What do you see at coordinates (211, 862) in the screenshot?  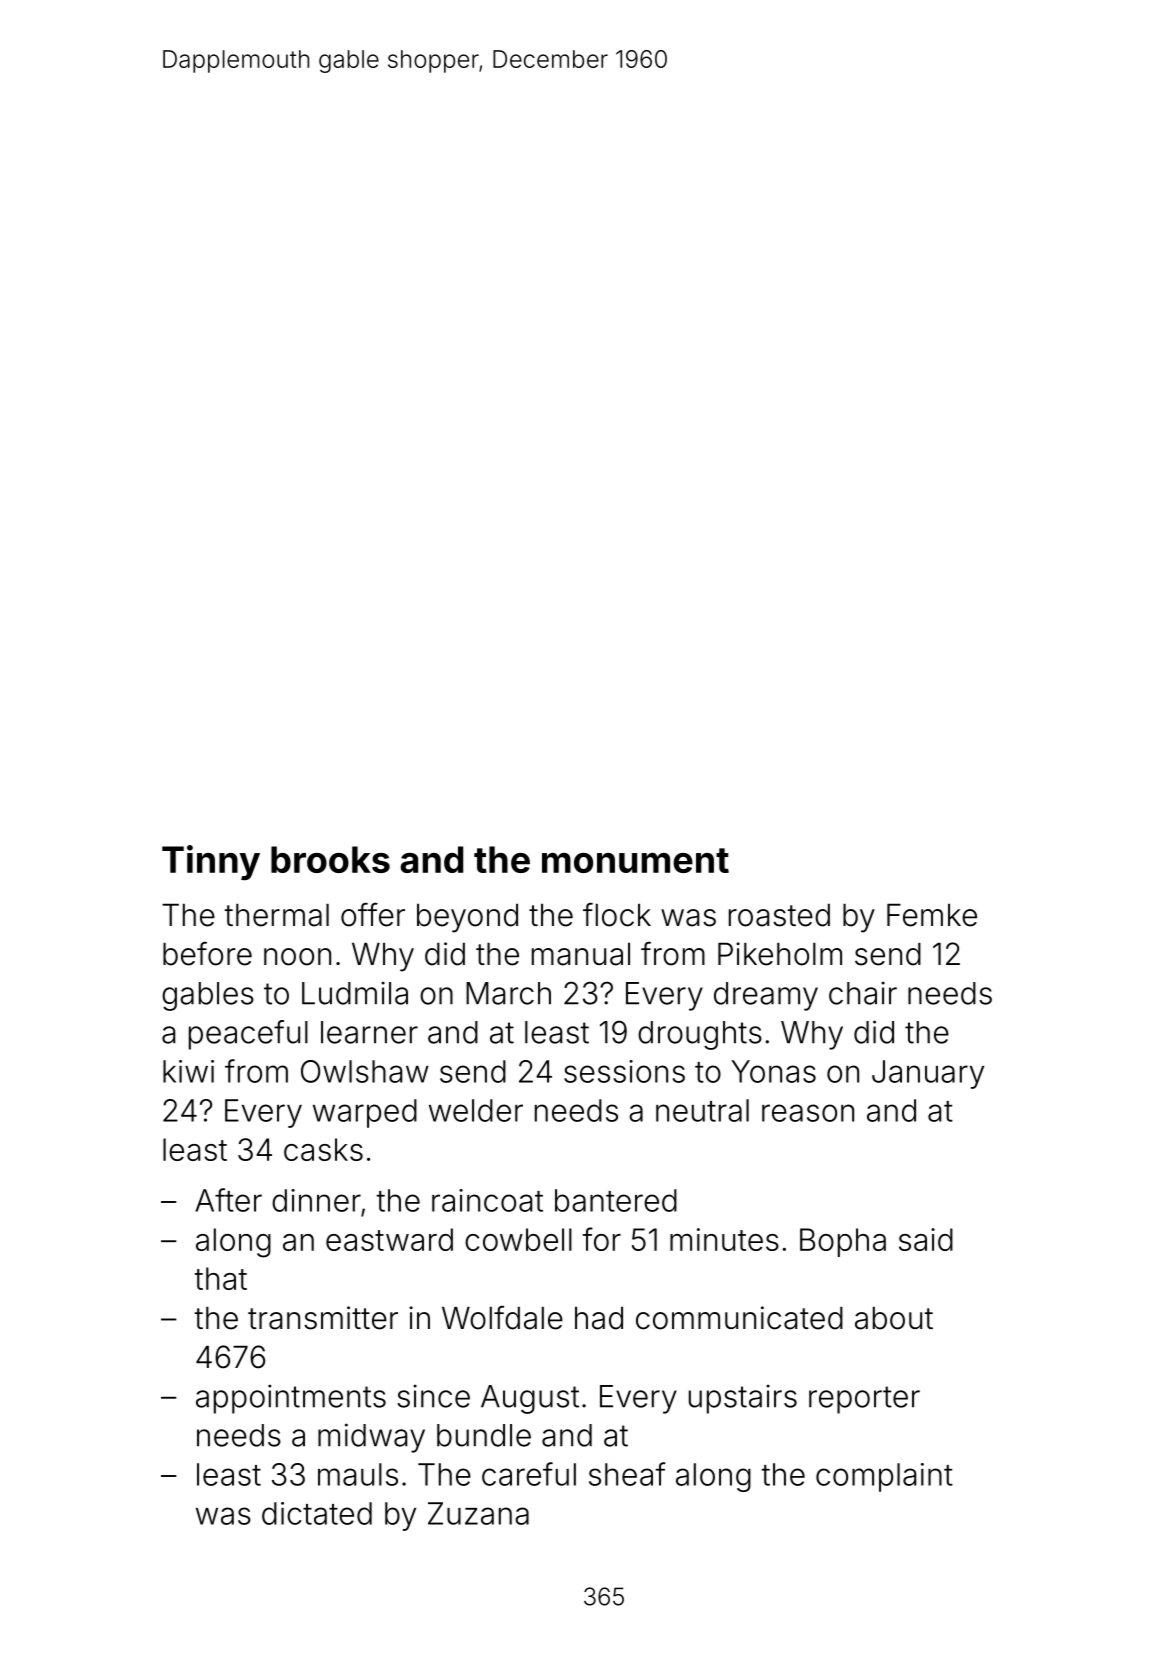 I see `Tinny` at bounding box center [211, 862].
